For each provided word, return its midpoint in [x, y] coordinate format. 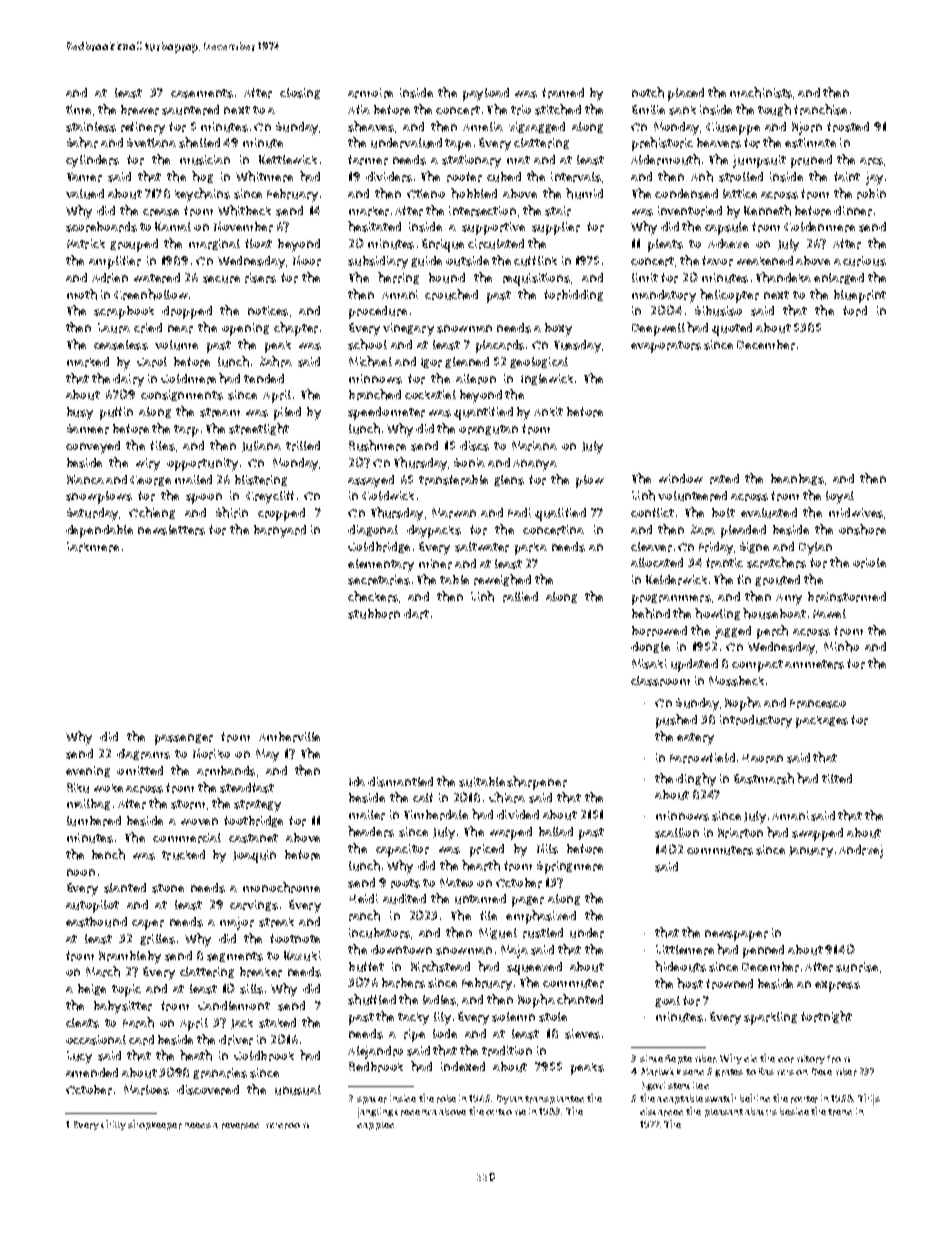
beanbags [797, 479]
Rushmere [377, 445]
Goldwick [388, 495]
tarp [186, 431]
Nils [547, 849]
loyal [840, 497]
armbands [226, 771]
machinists [761, 92]
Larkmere [93, 547]
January [811, 852]
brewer [140, 110]
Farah [138, 1022]
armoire [370, 93]
